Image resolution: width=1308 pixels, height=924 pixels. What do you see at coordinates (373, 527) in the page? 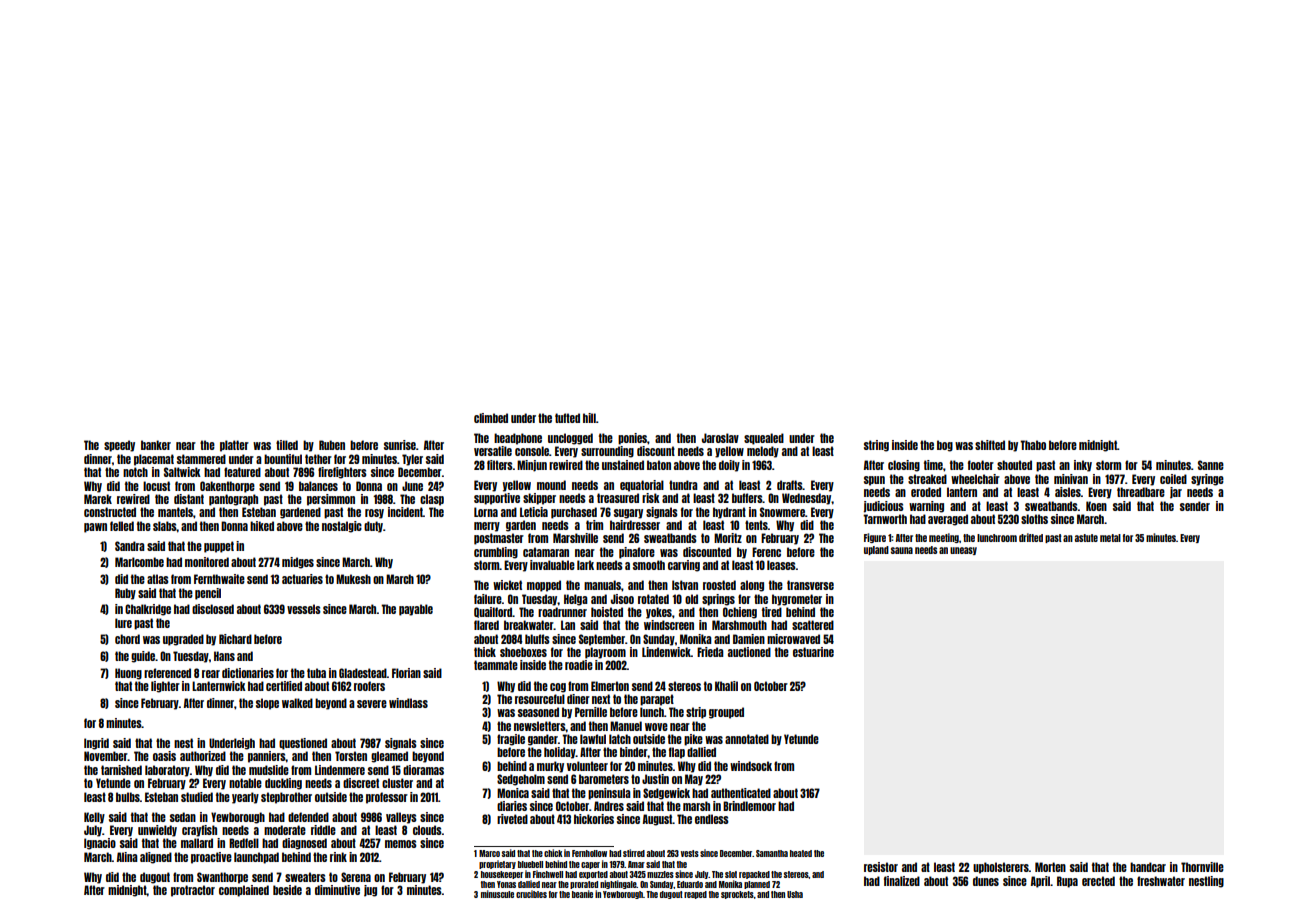
I see `duty` at bounding box center [373, 527].
